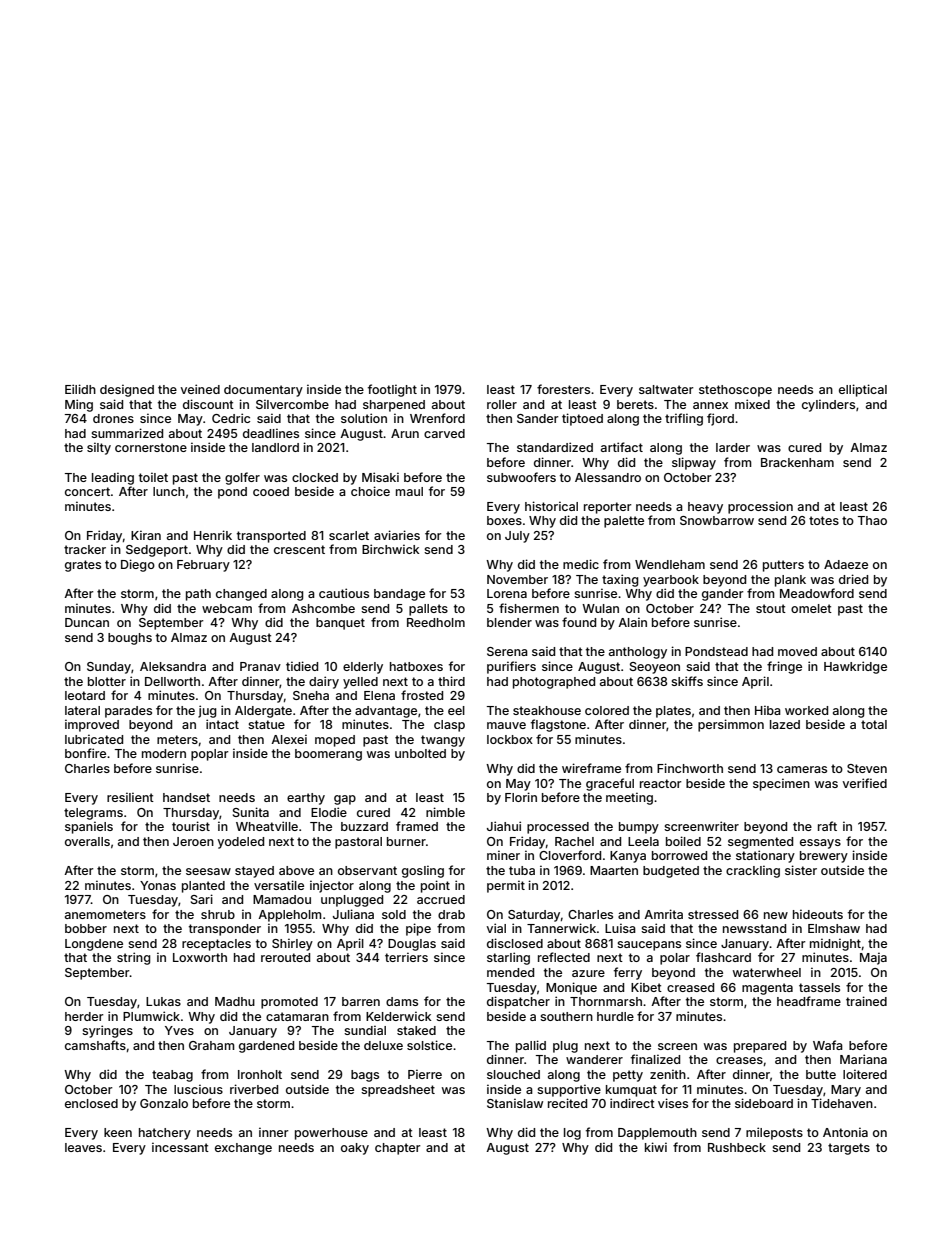  I want to click on terriers, so click(406, 957).
